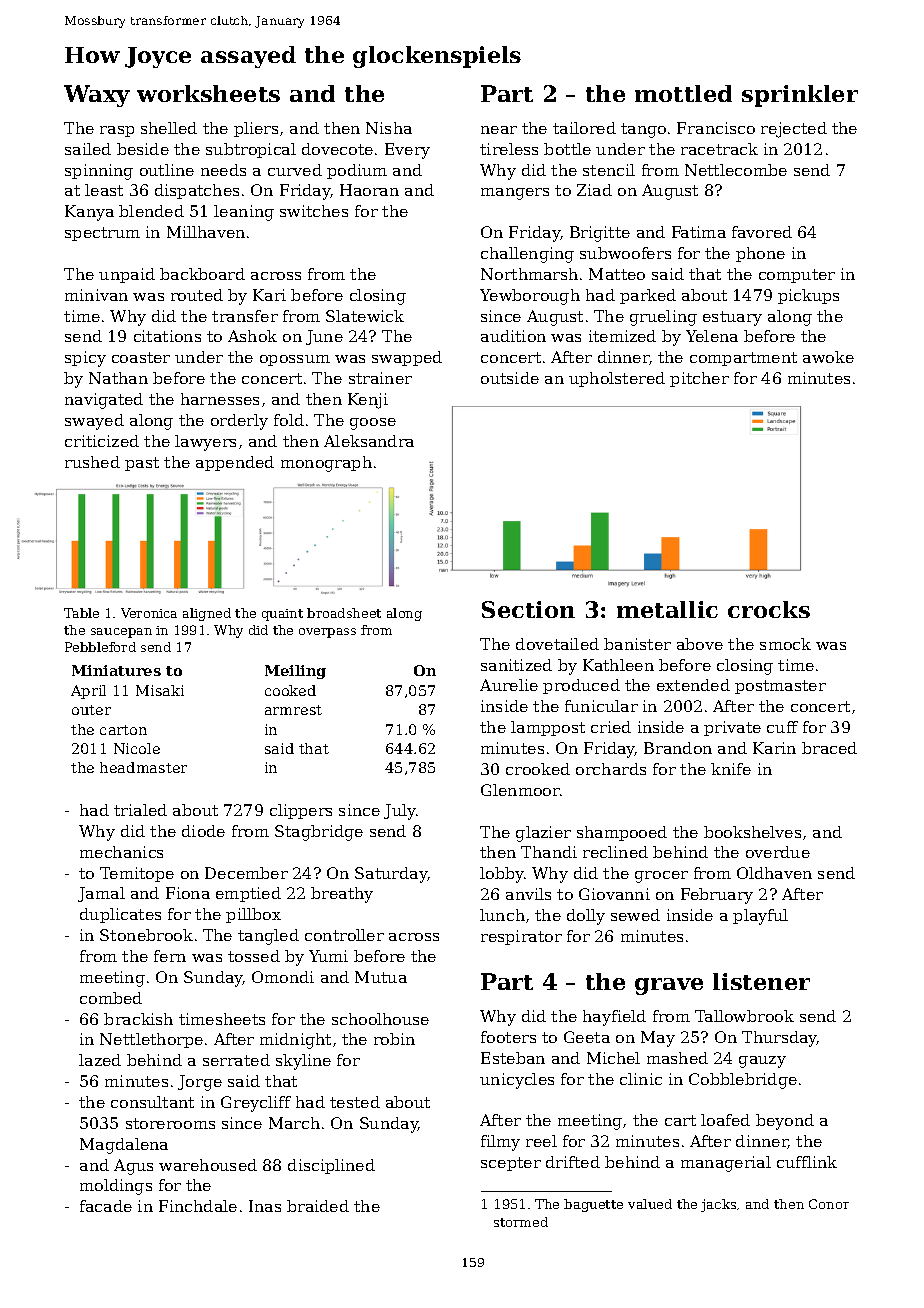 This screenshot has height=1308, width=924. Describe the element at coordinates (785, 644) in the screenshot. I see `smock` at that location.
